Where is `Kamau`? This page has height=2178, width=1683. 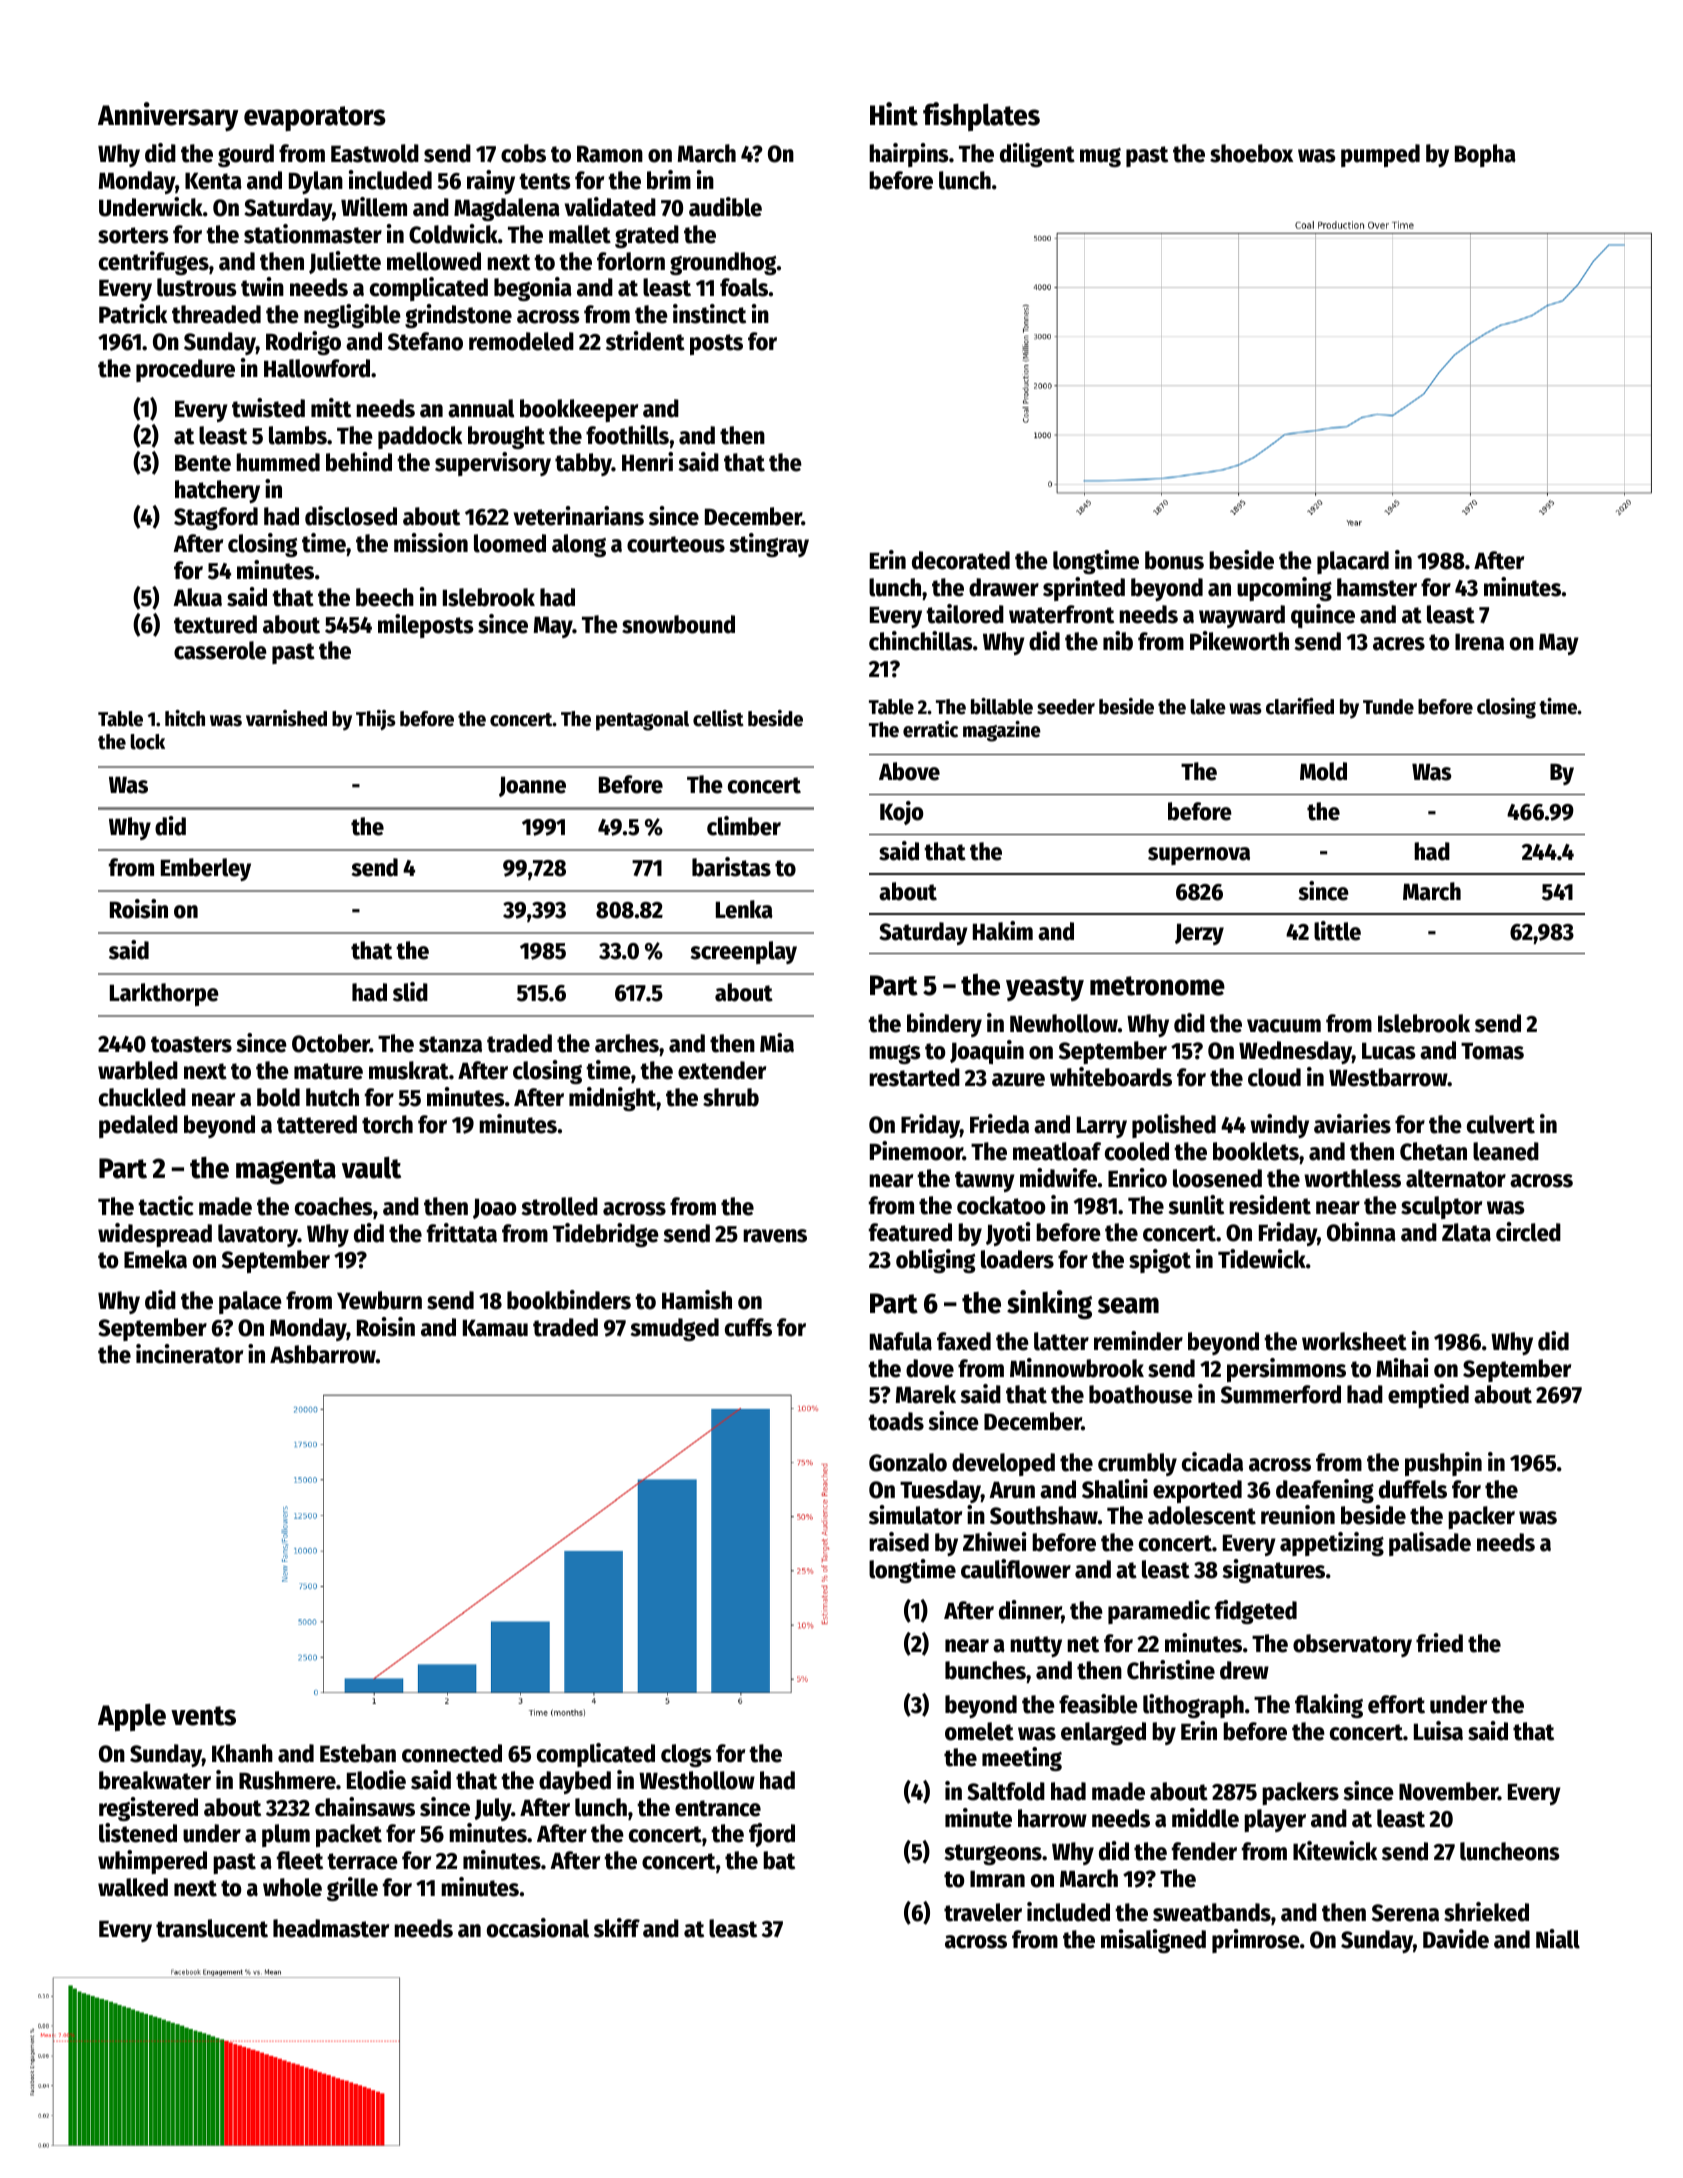 Kamau is located at coordinates (495, 1328).
